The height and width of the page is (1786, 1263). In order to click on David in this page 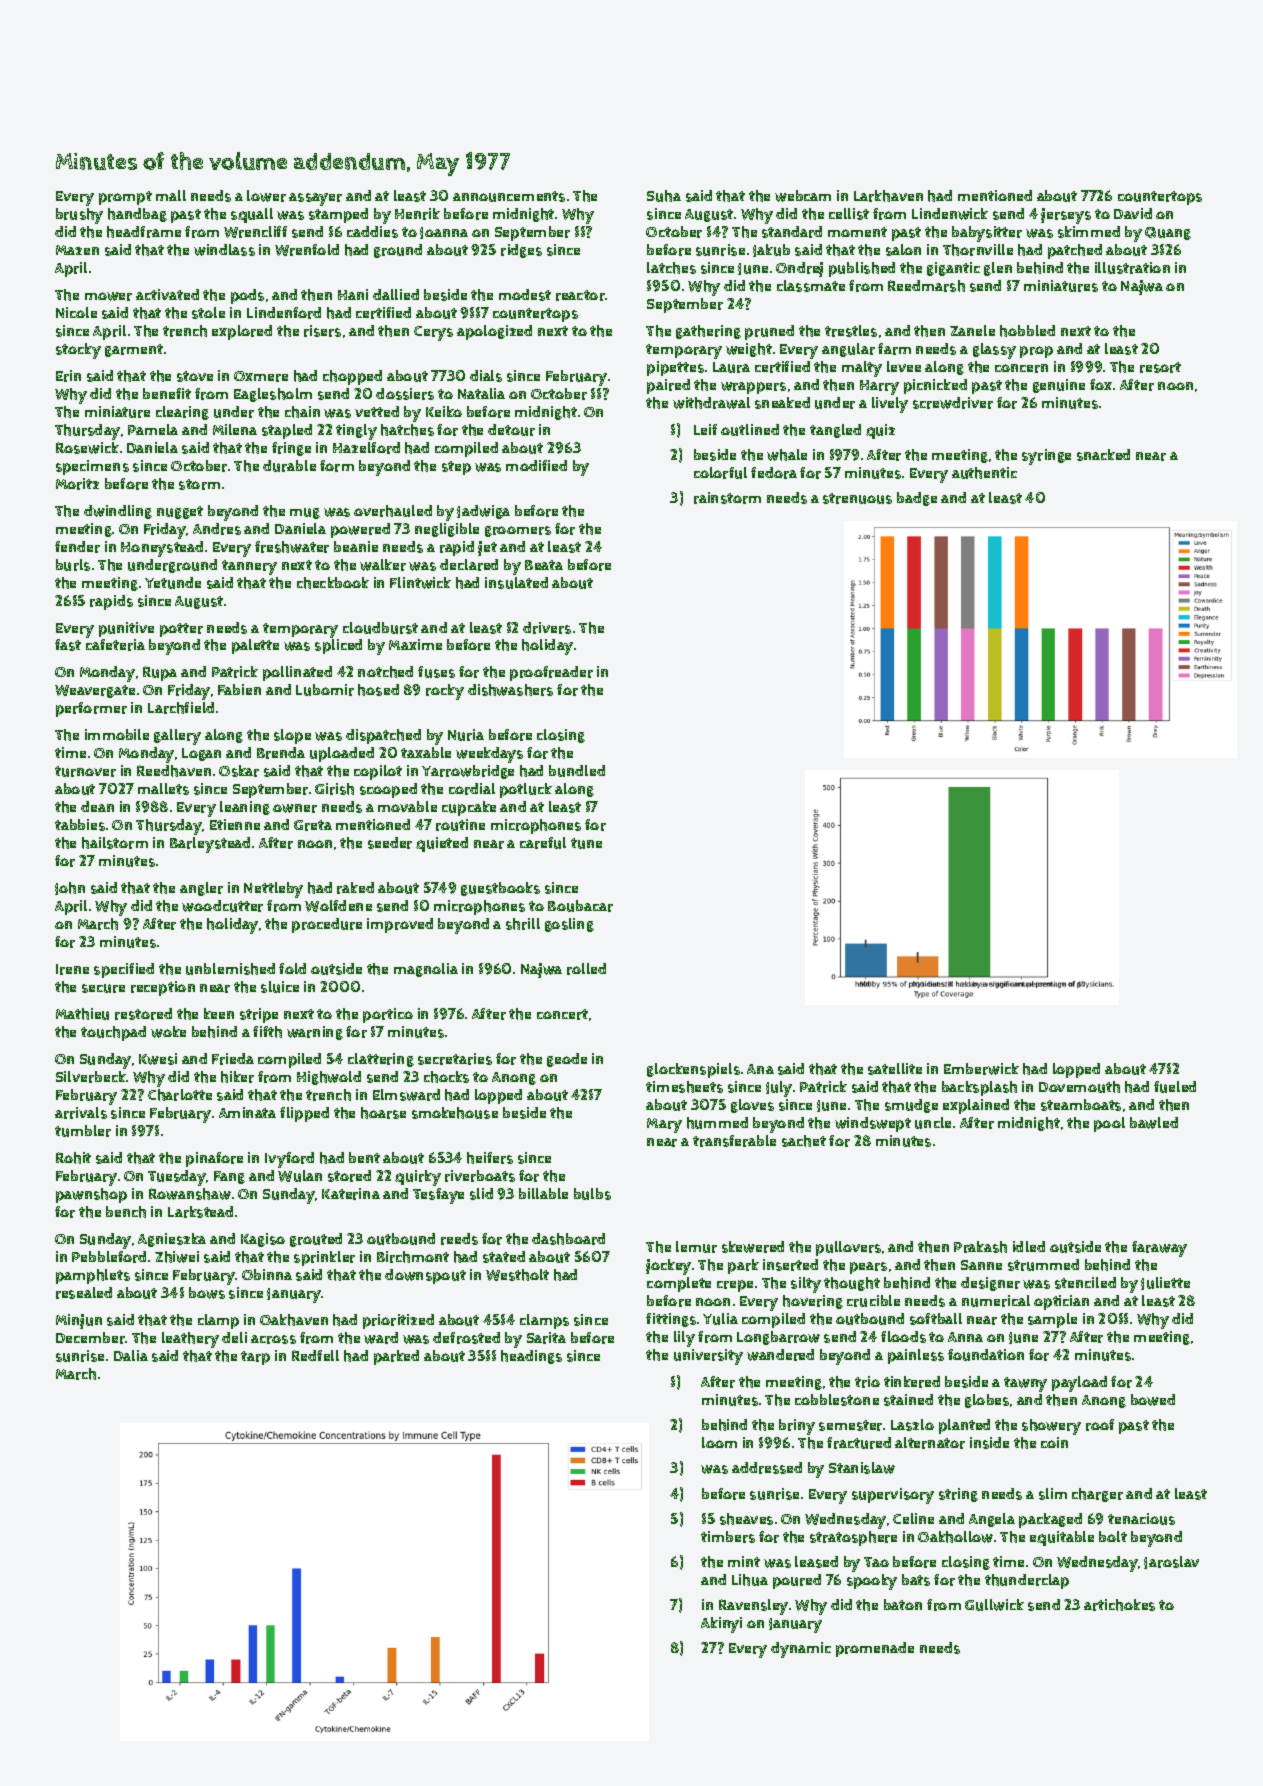, I will do `click(1133, 213)`.
